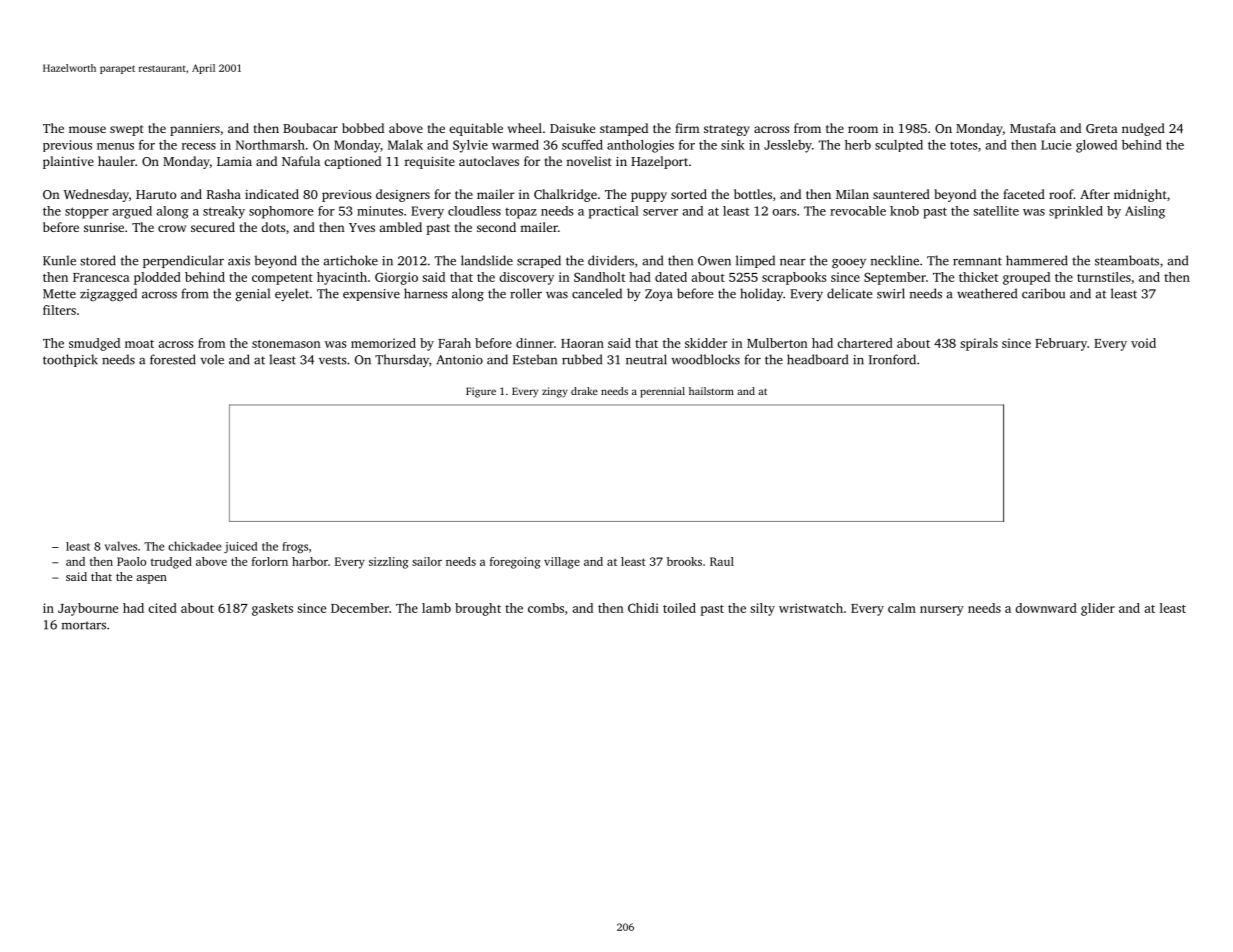 The image size is (1233, 952). Describe the element at coordinates (272, 609) in the document. I see `gaskets` at that location.
